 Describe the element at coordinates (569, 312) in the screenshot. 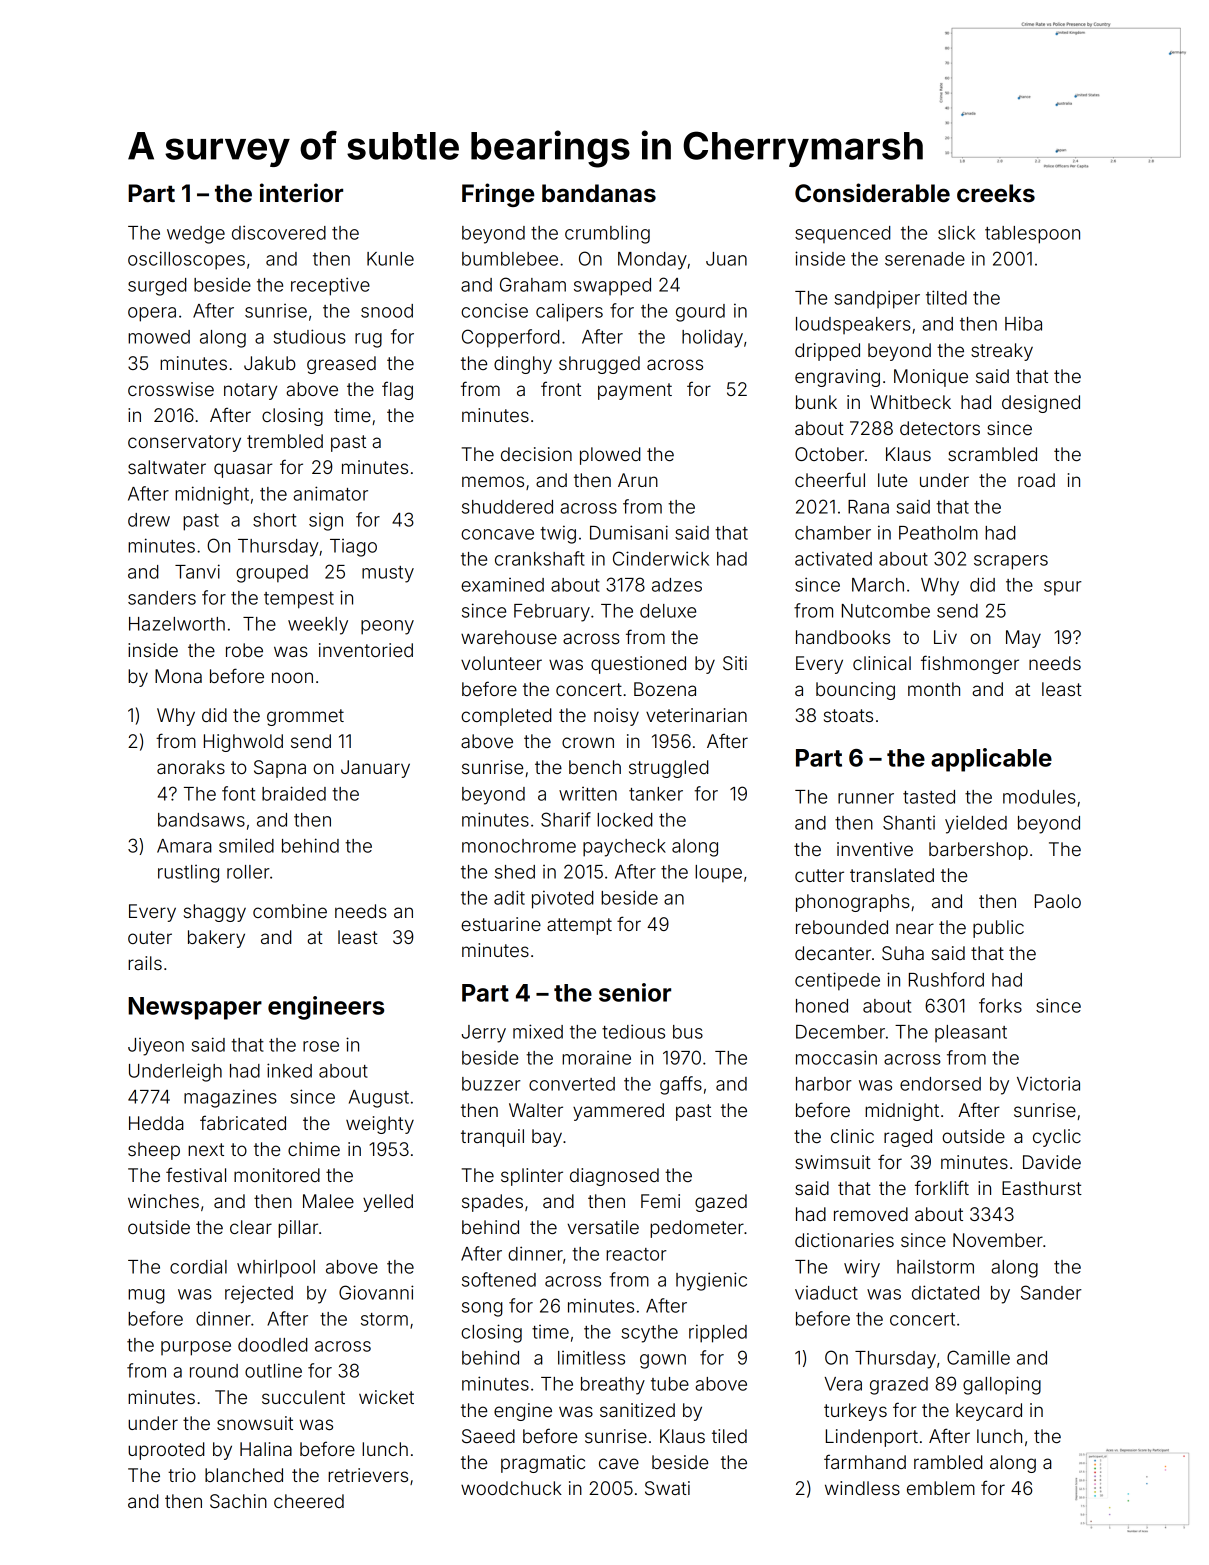

I see `calipers` at that location.
